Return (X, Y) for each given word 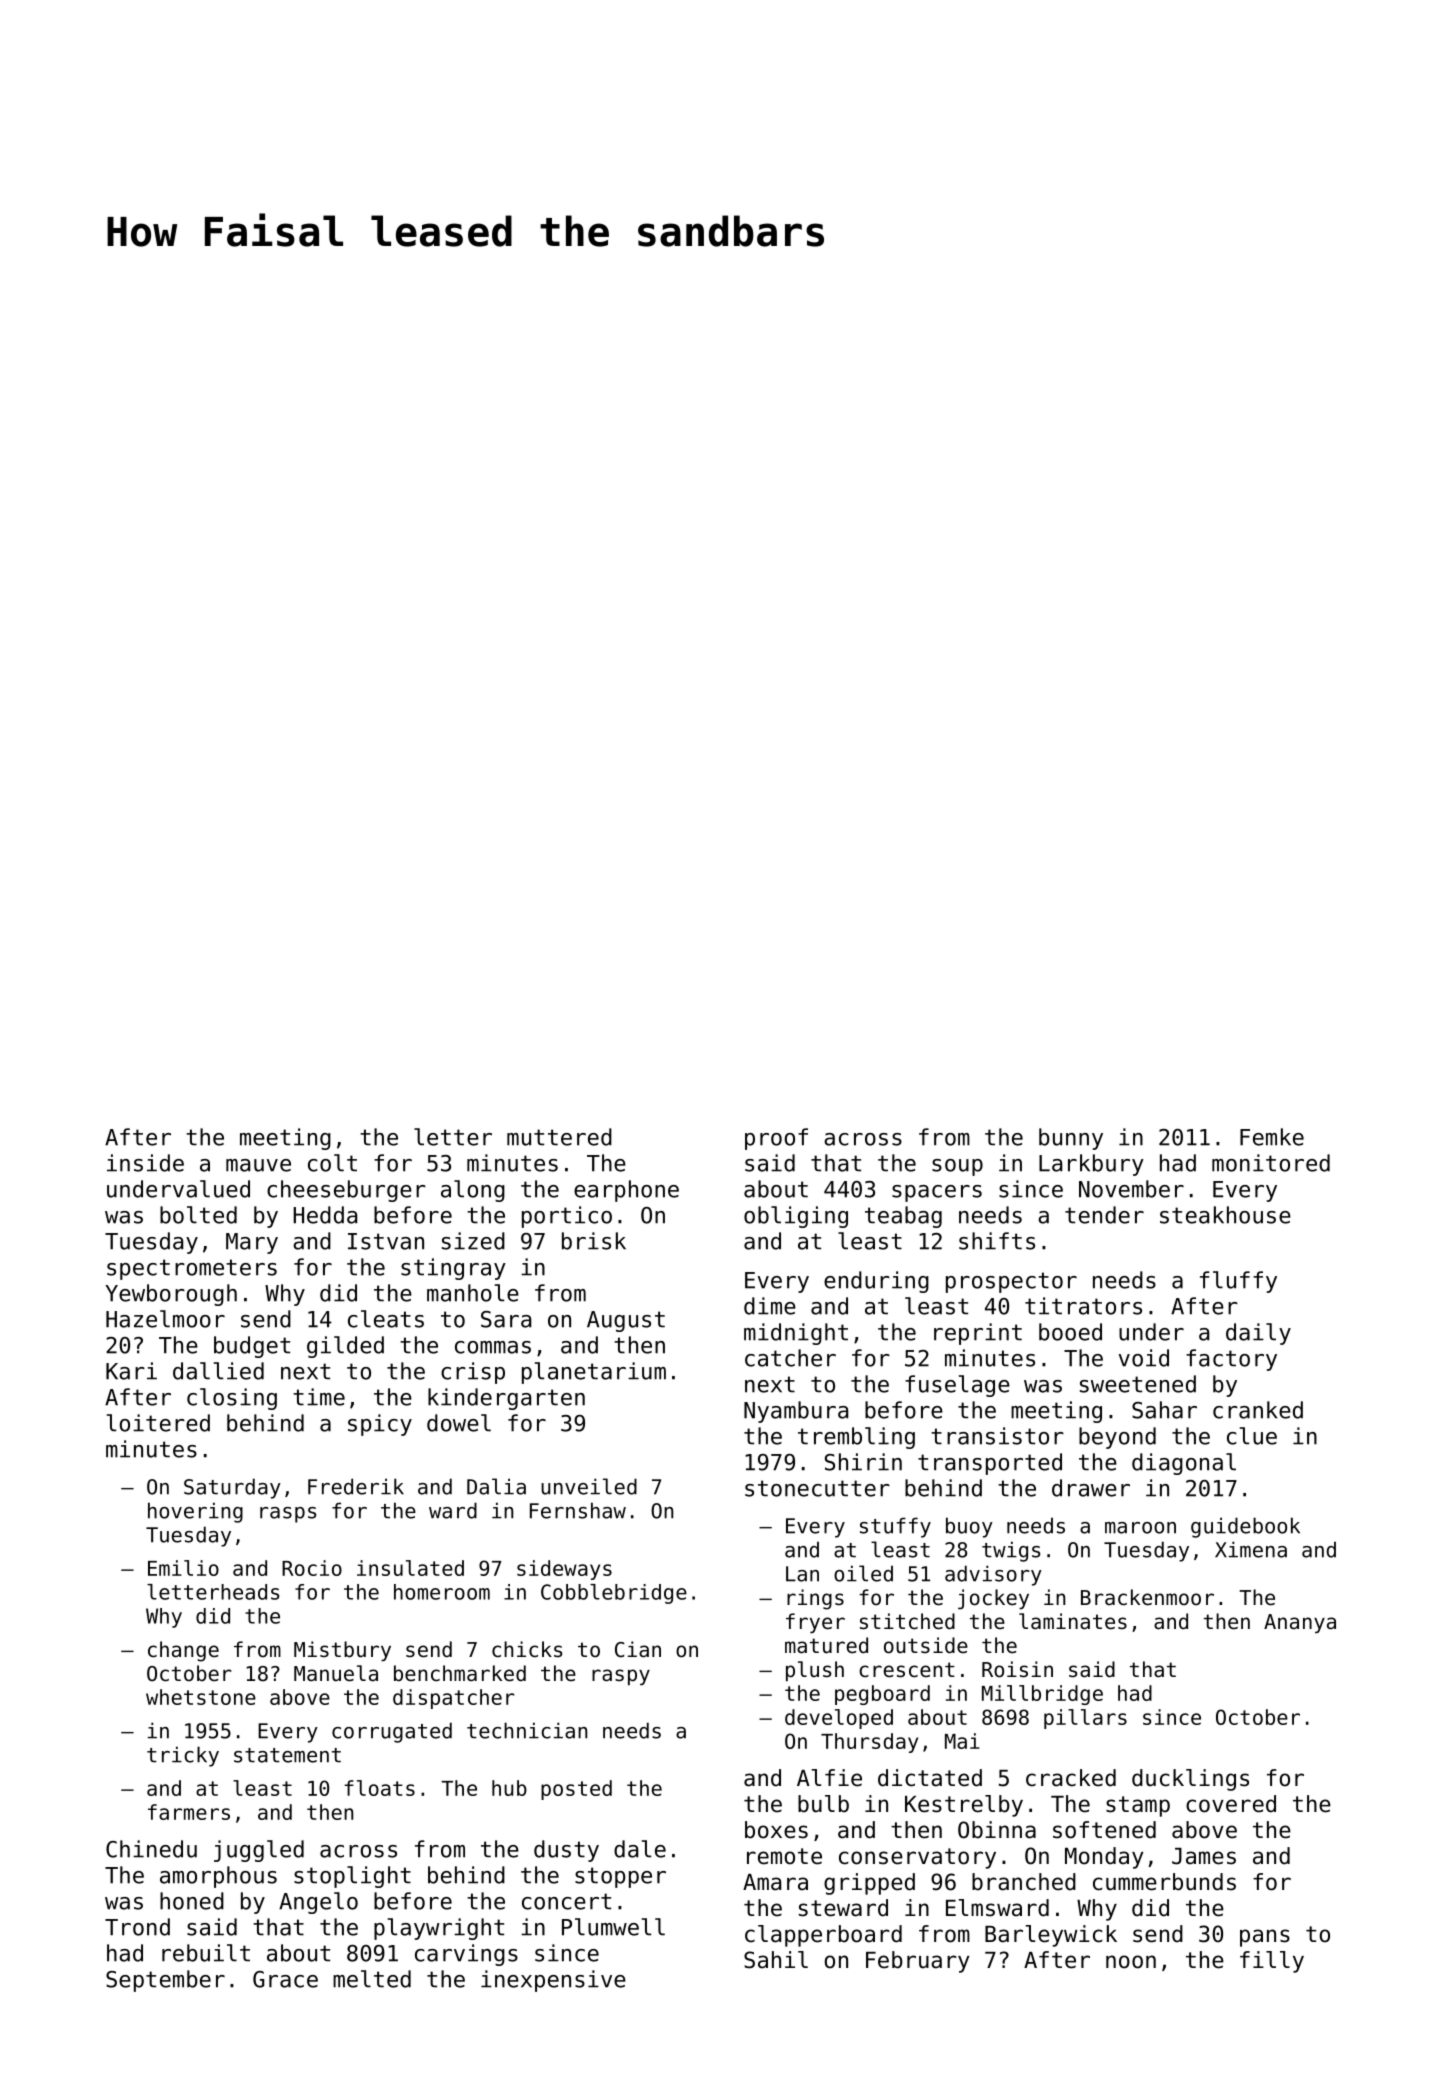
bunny (1071, 1139)
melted (372, 1979)
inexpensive (553, 1981)
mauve (258, 1165)
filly (1272, 1962)
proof (776, 1139)
